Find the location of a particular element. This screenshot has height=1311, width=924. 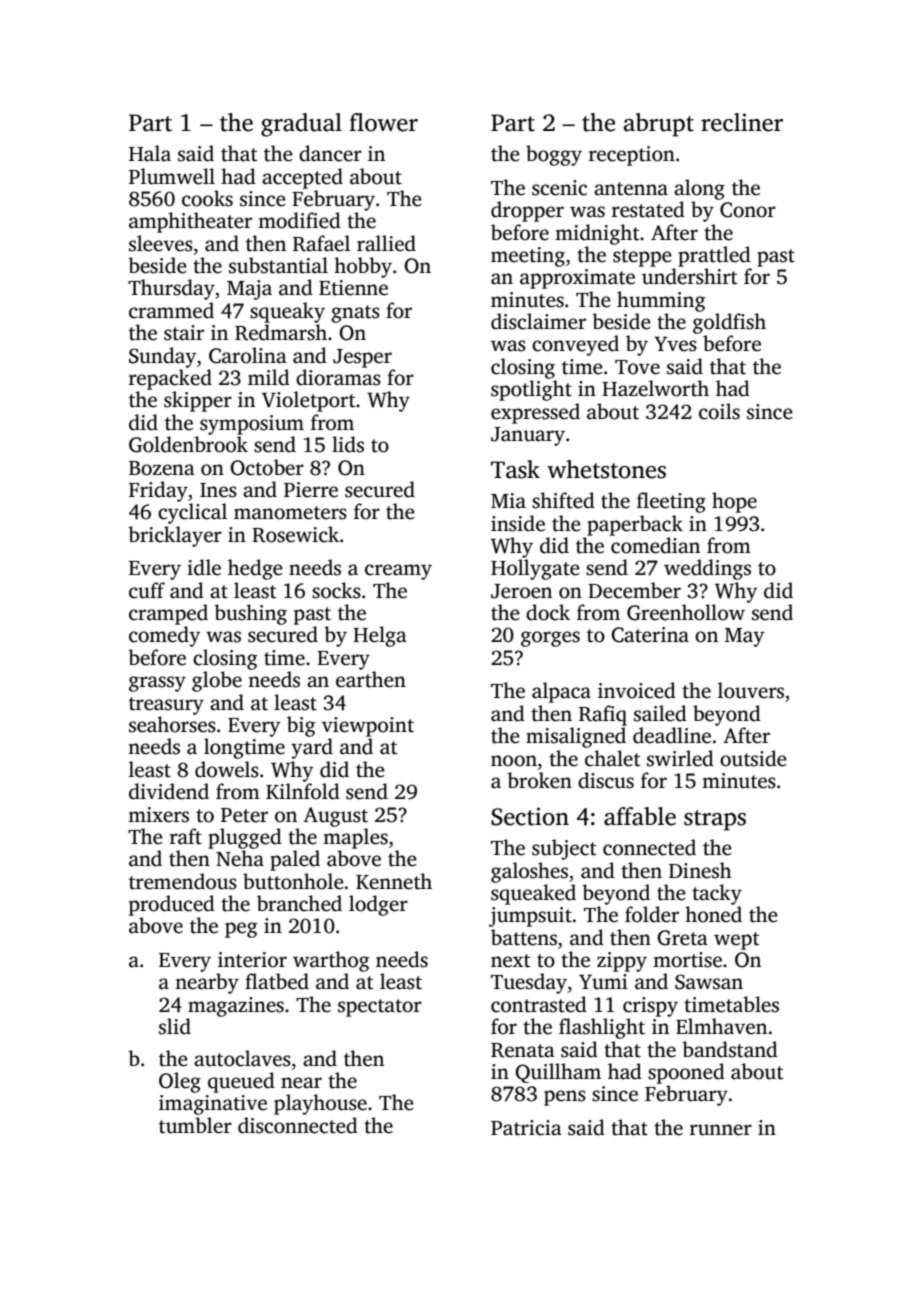

recliner is located at coordinates (742, 122).
